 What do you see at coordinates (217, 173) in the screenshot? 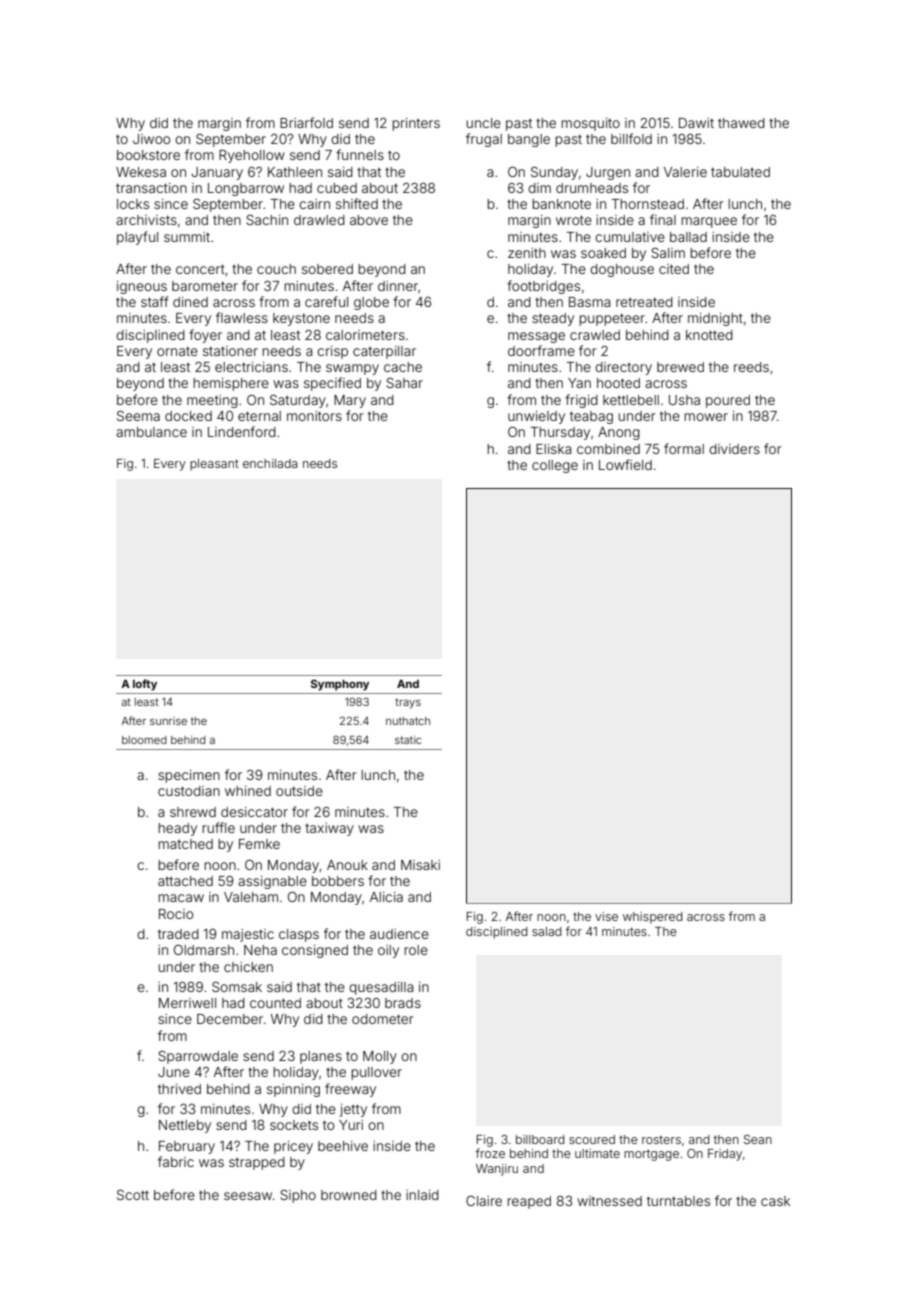
I see `January` at bounding box center [217, 173].
